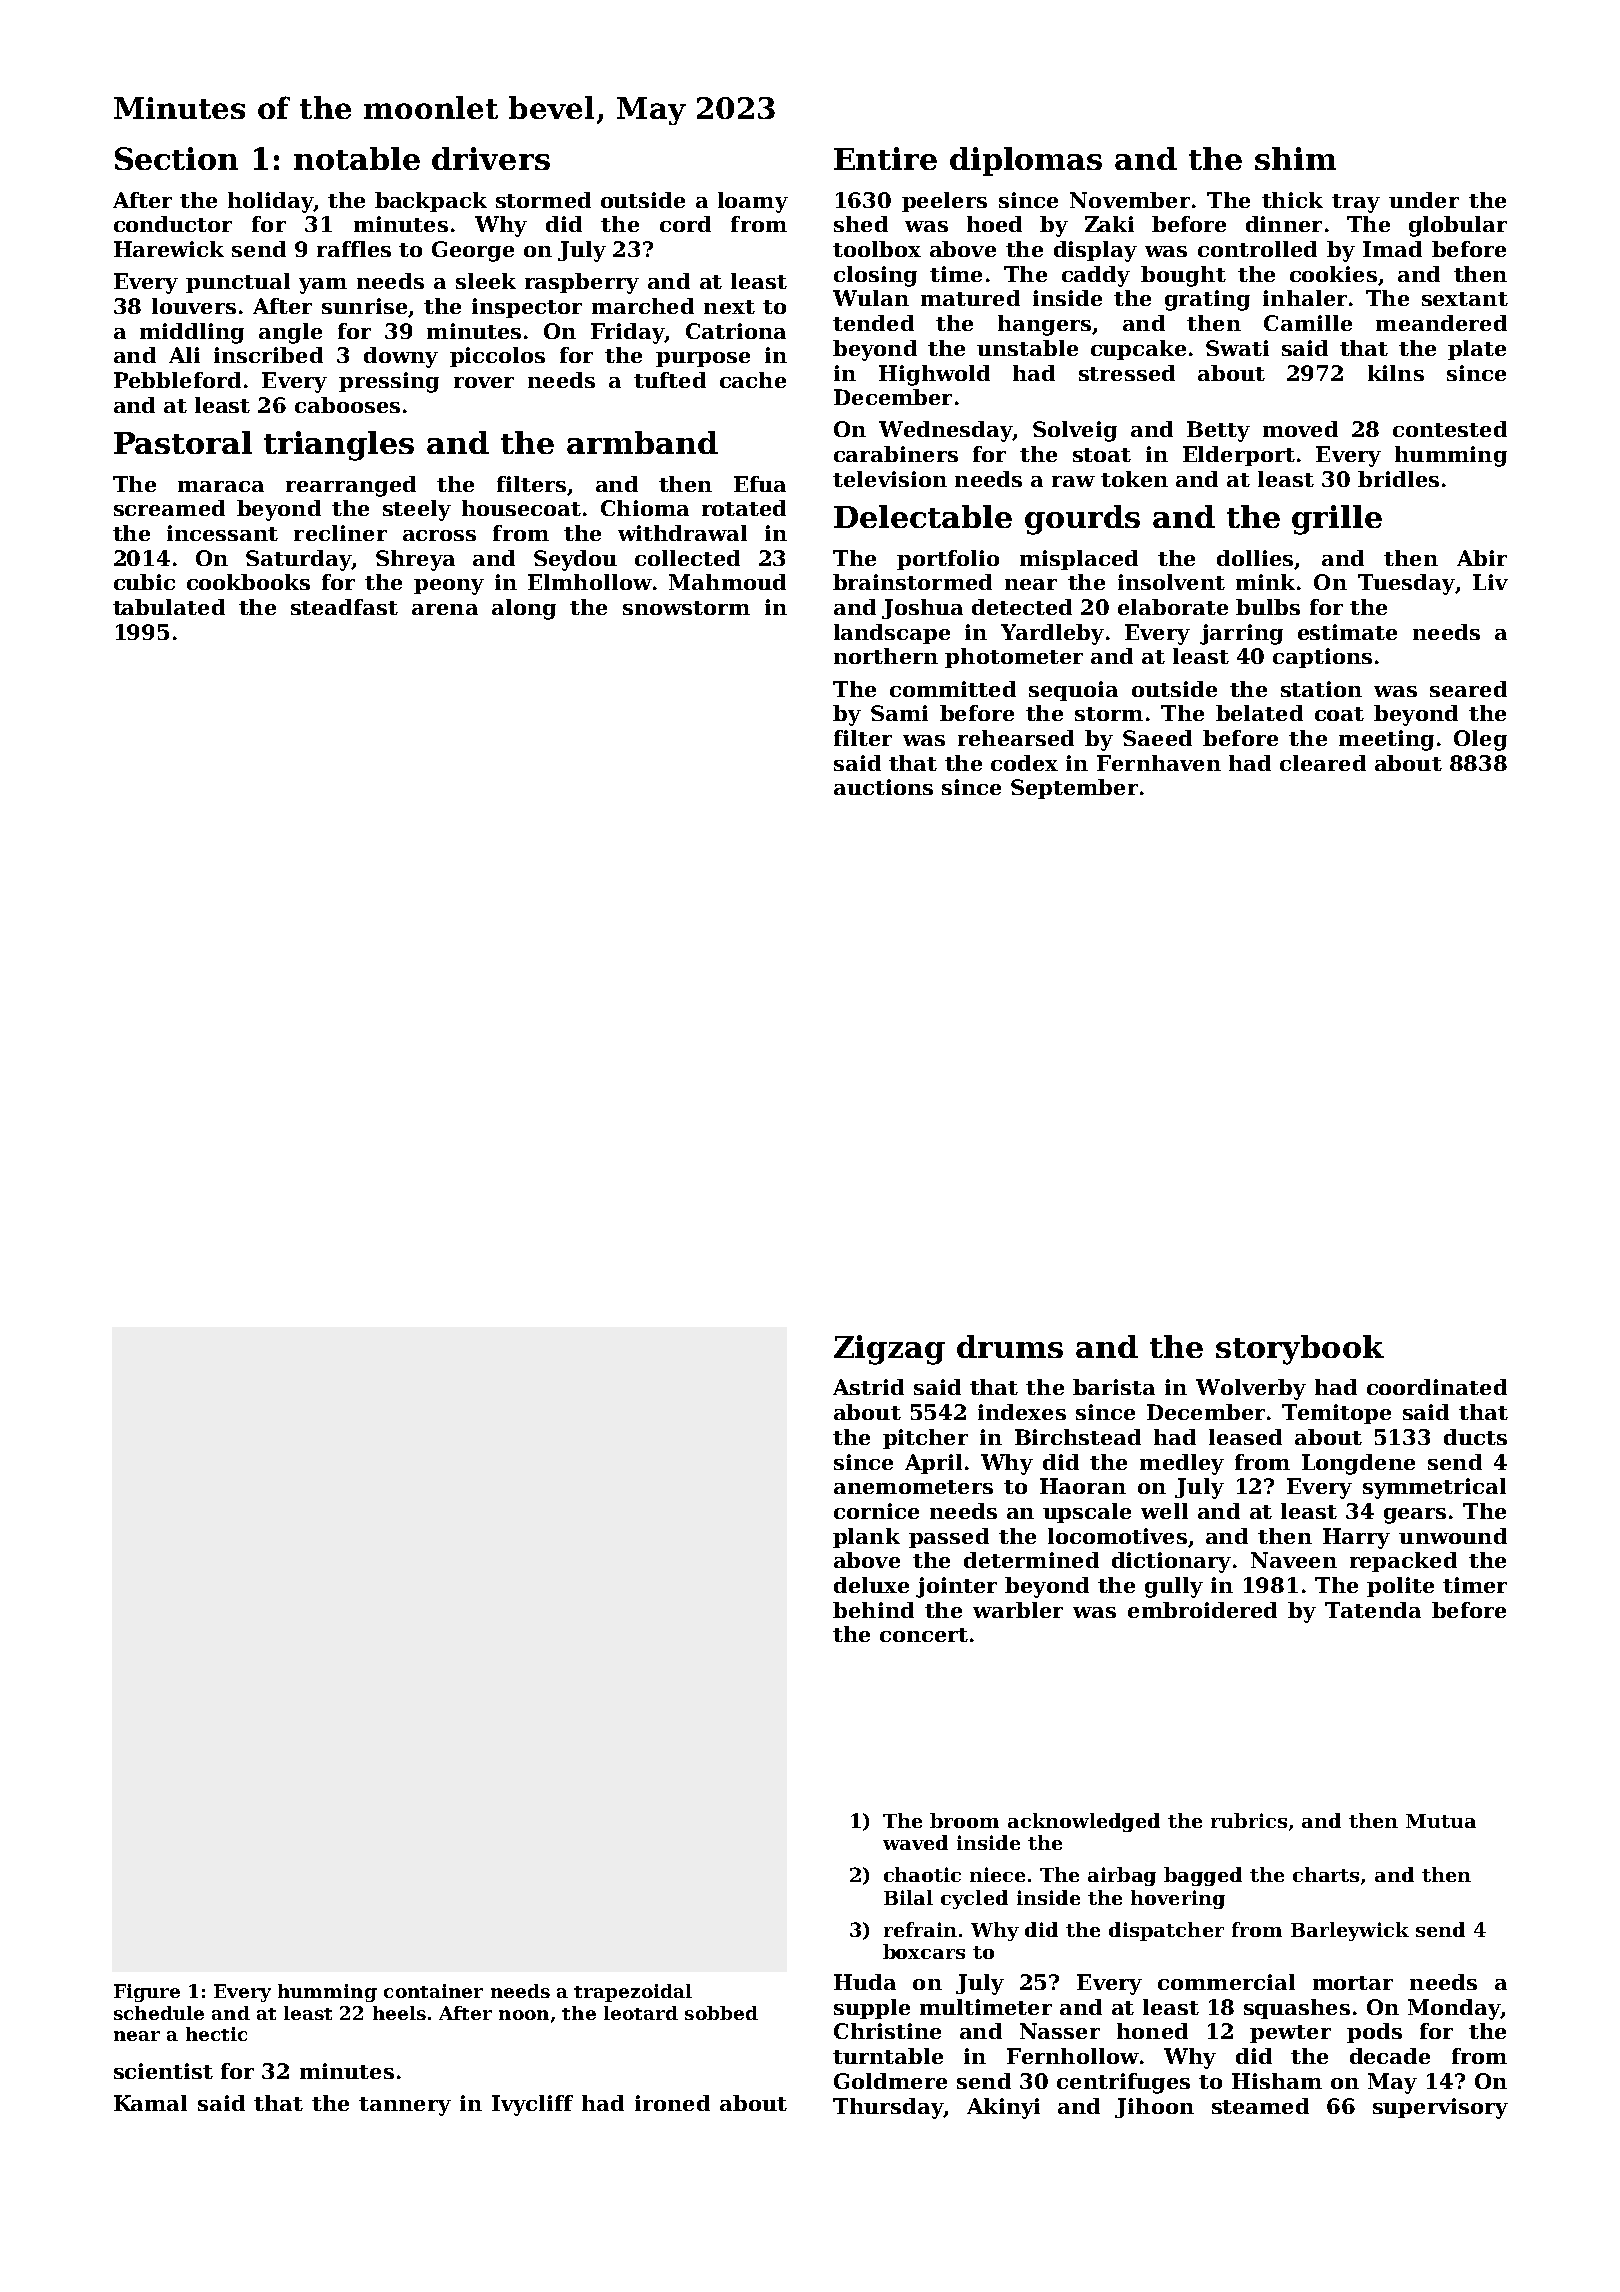  I want to click on television, so click(890, 479).
